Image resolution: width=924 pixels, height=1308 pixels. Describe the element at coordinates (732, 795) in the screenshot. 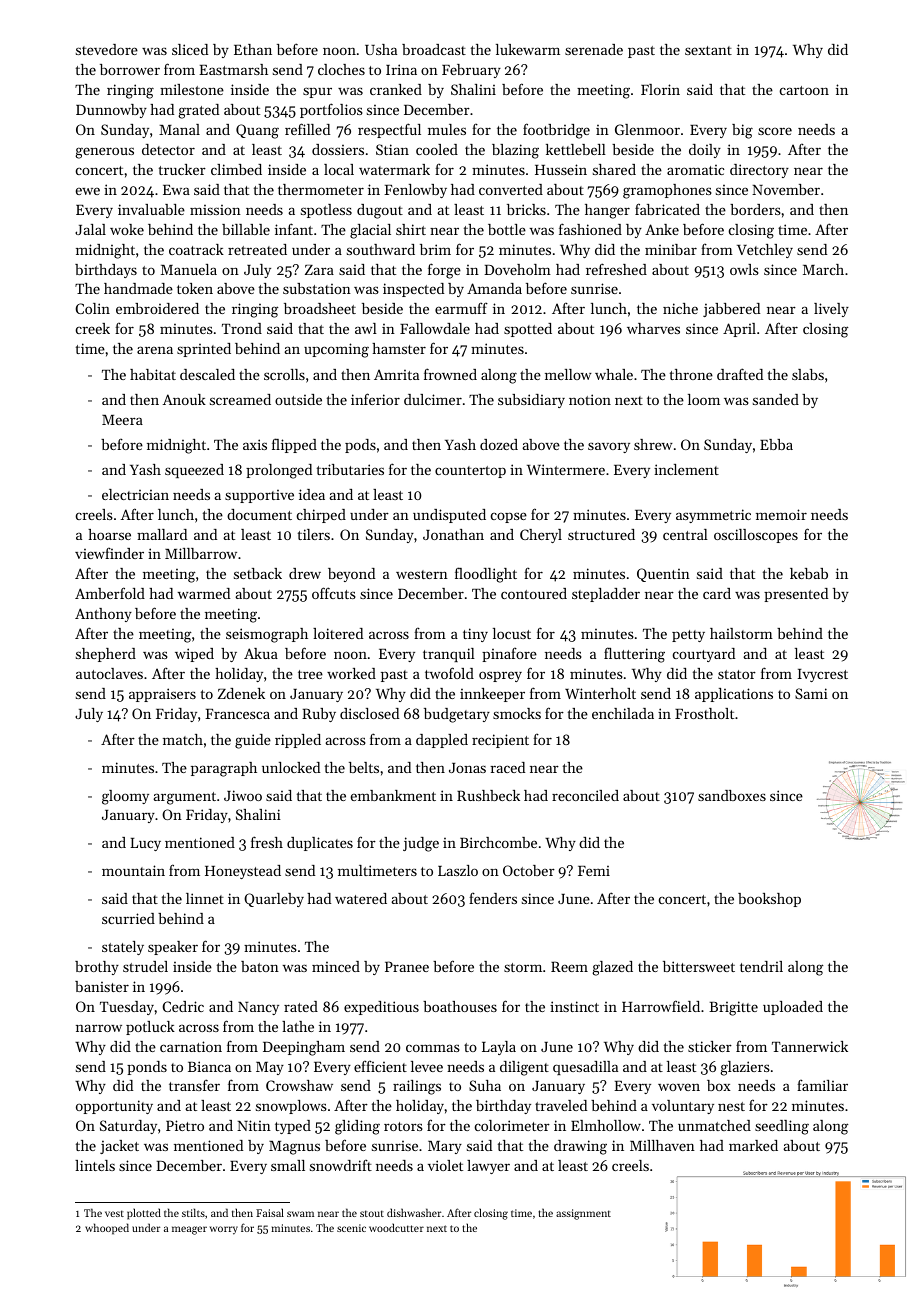

I see `sandboxes` at that location.
